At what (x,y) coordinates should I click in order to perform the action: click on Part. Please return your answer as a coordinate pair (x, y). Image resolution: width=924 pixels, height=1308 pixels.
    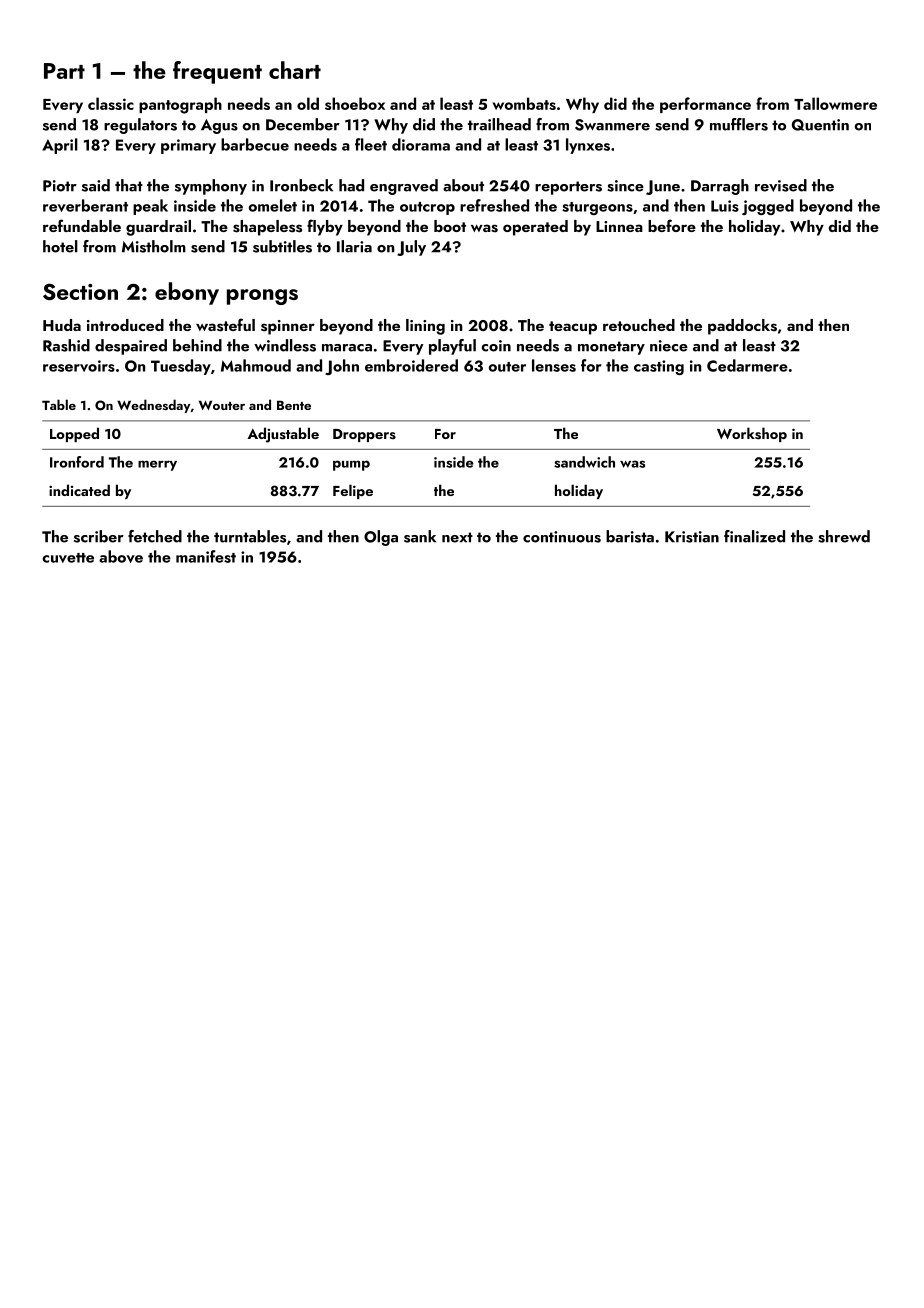
    Looking at the image, I should click on (64, 71).
